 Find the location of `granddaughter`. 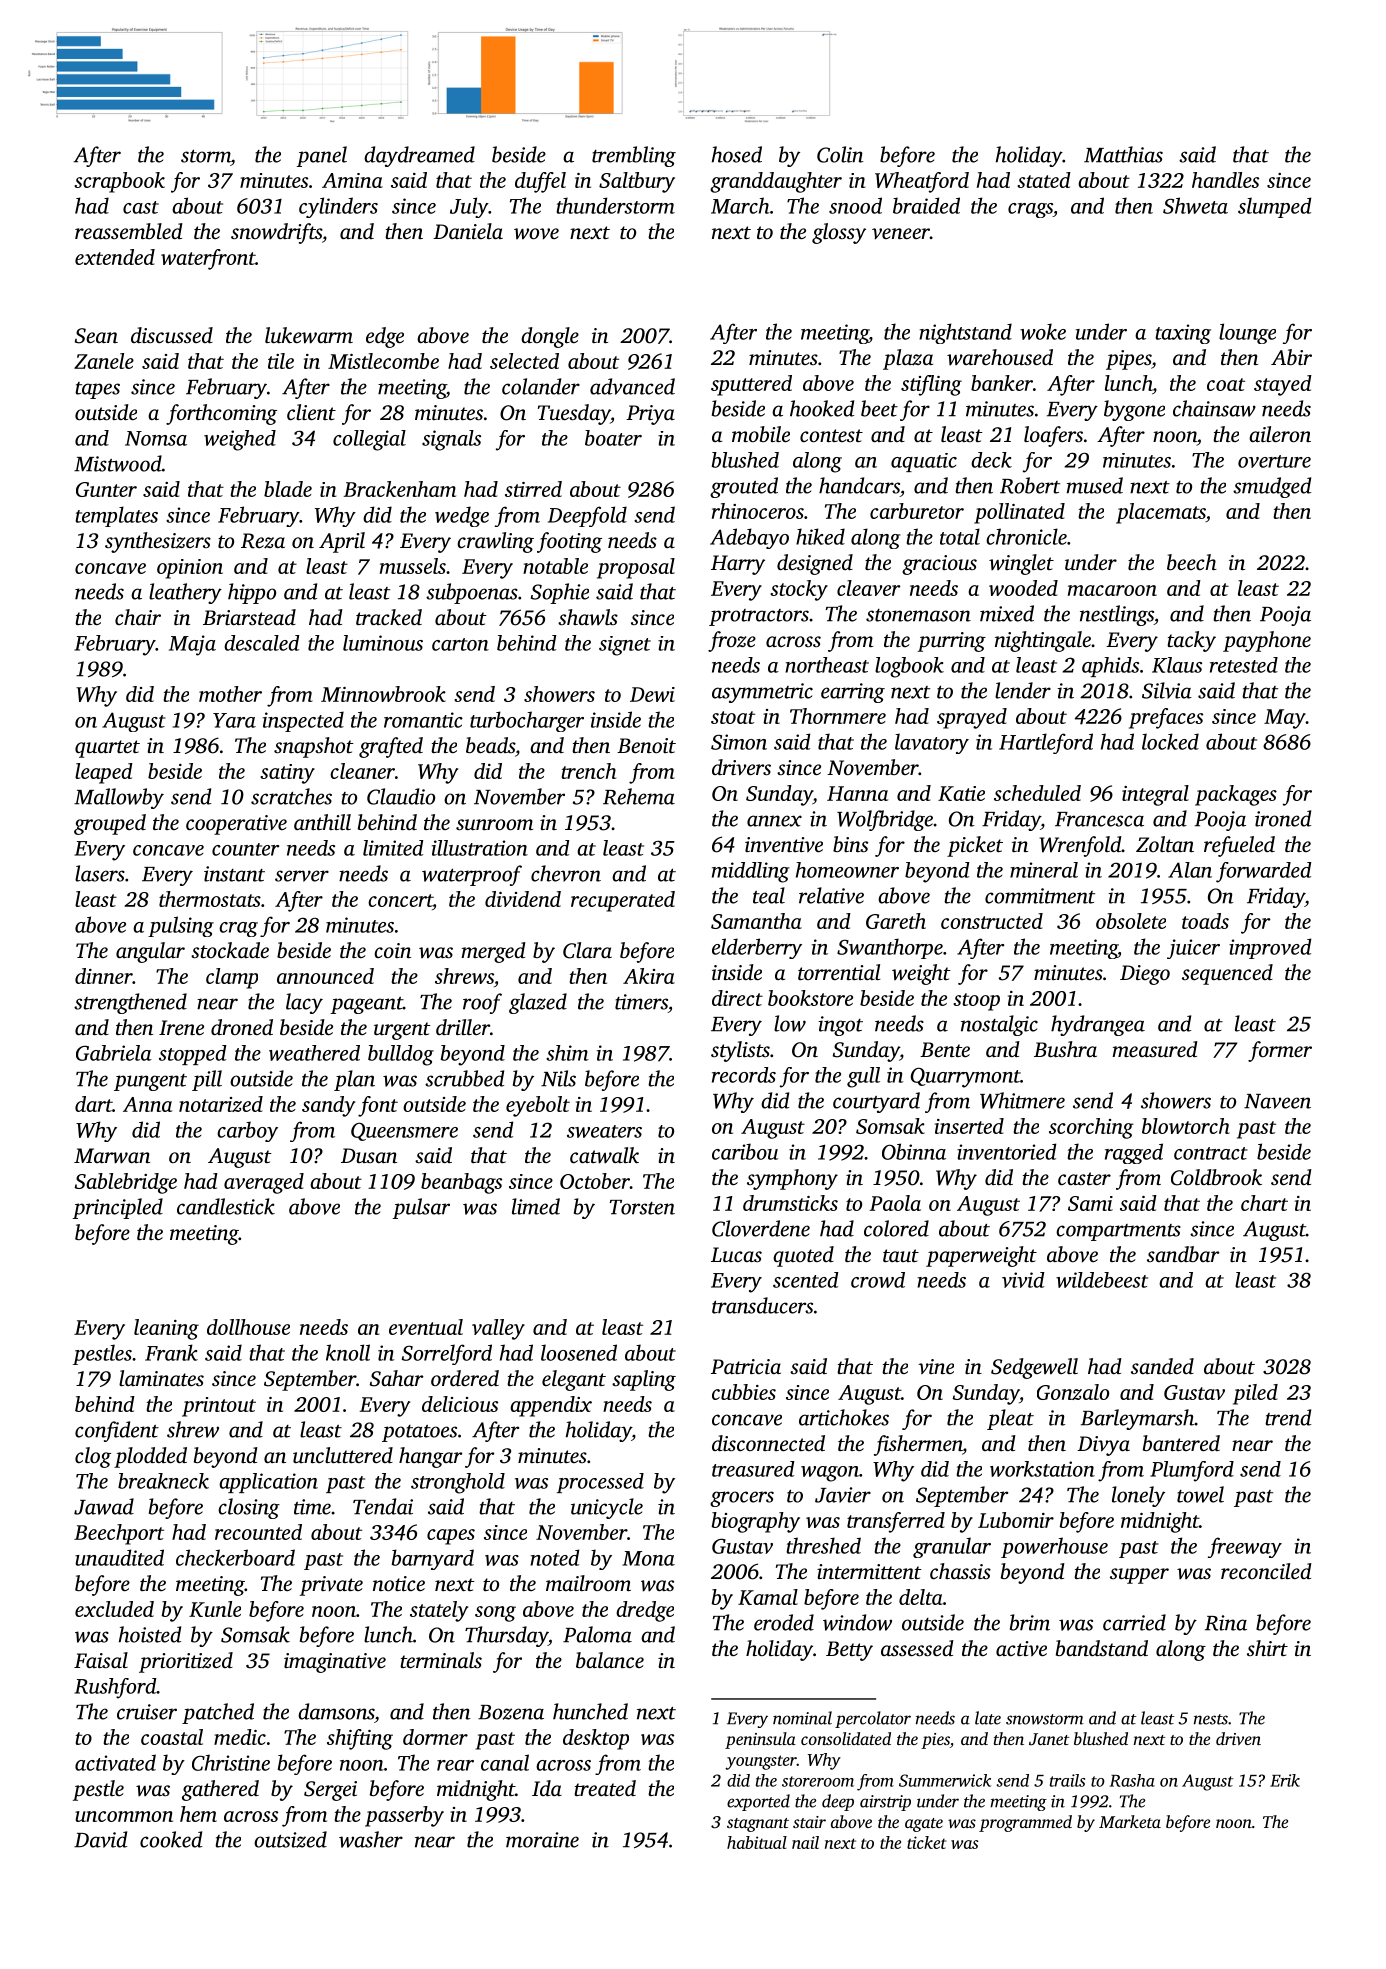

granddaughter is located at coordinates (776, 182).
